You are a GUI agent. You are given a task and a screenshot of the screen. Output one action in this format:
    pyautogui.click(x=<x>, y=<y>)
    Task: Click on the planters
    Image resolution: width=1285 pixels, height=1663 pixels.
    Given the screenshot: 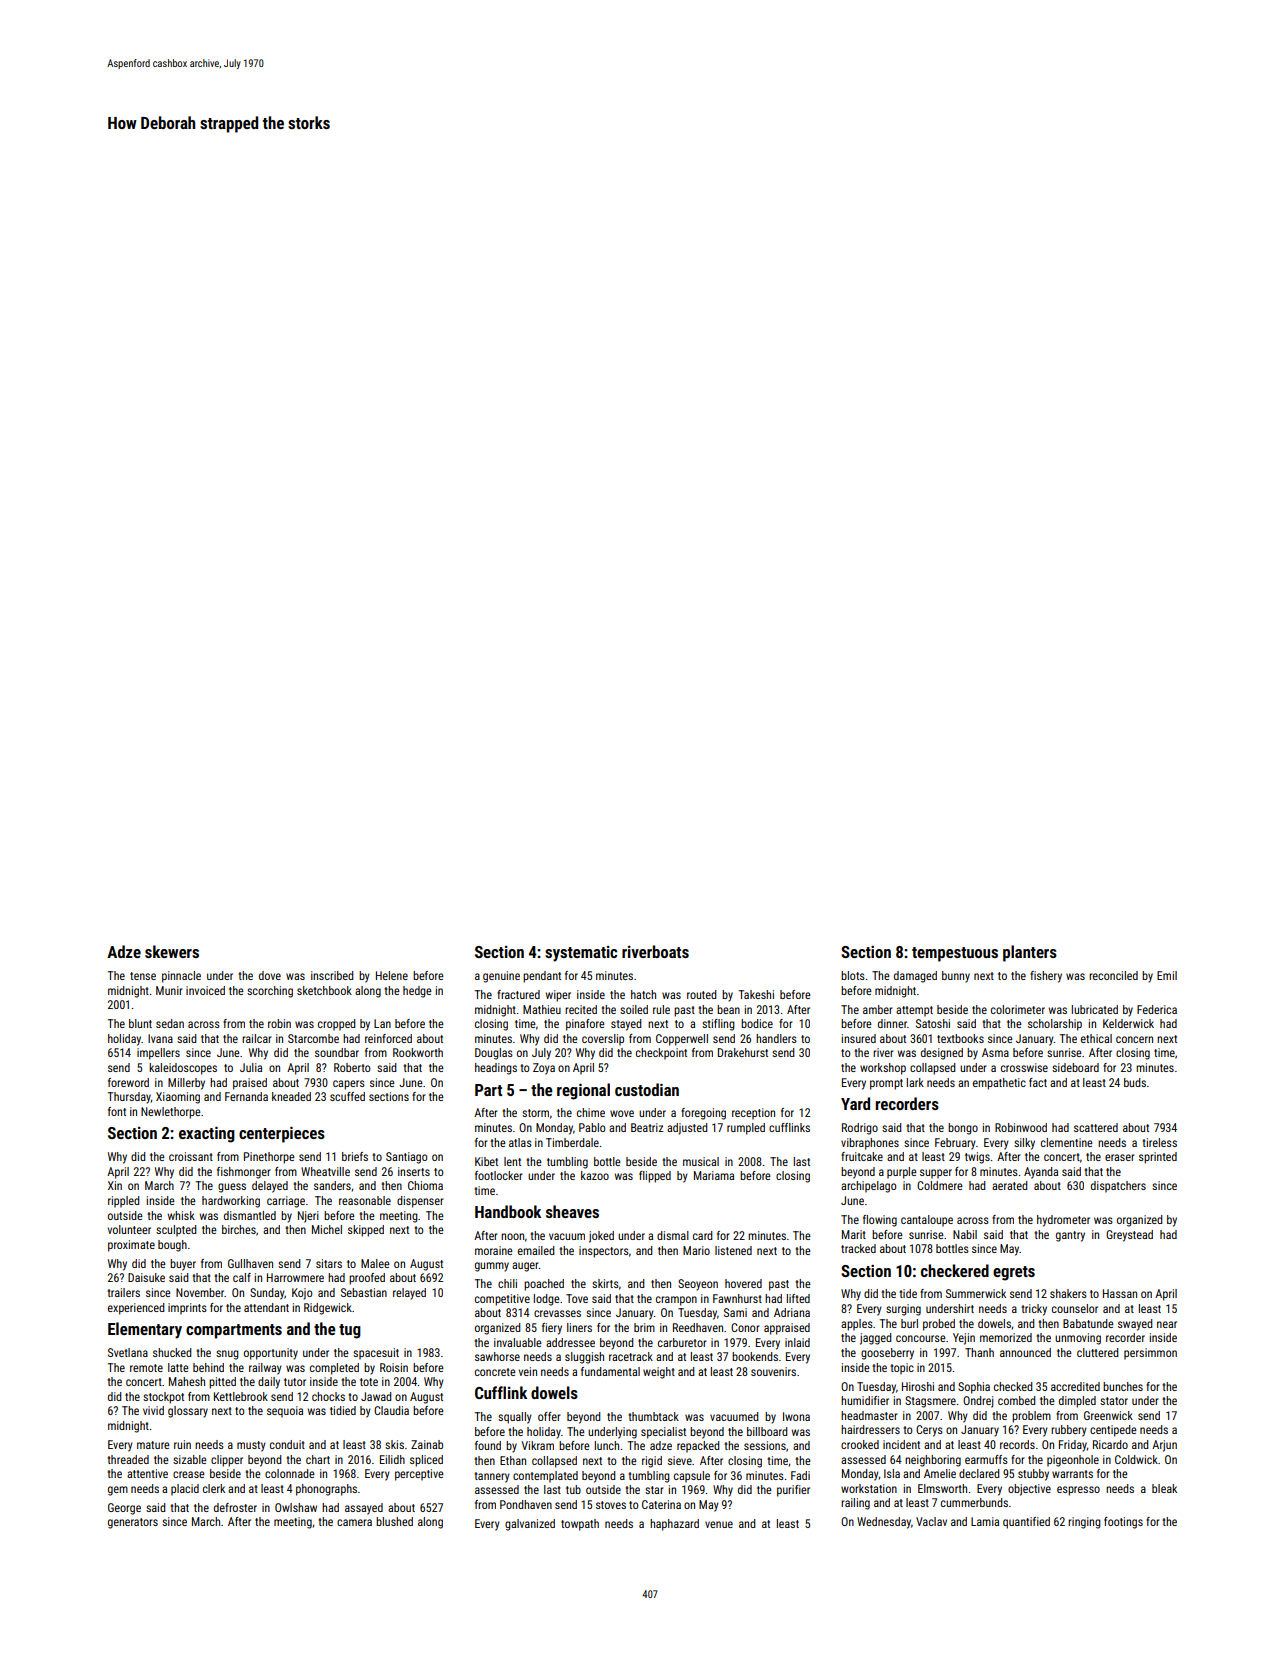 What is the action you would take?
    pyautogui.click(x=1030, y=953)
